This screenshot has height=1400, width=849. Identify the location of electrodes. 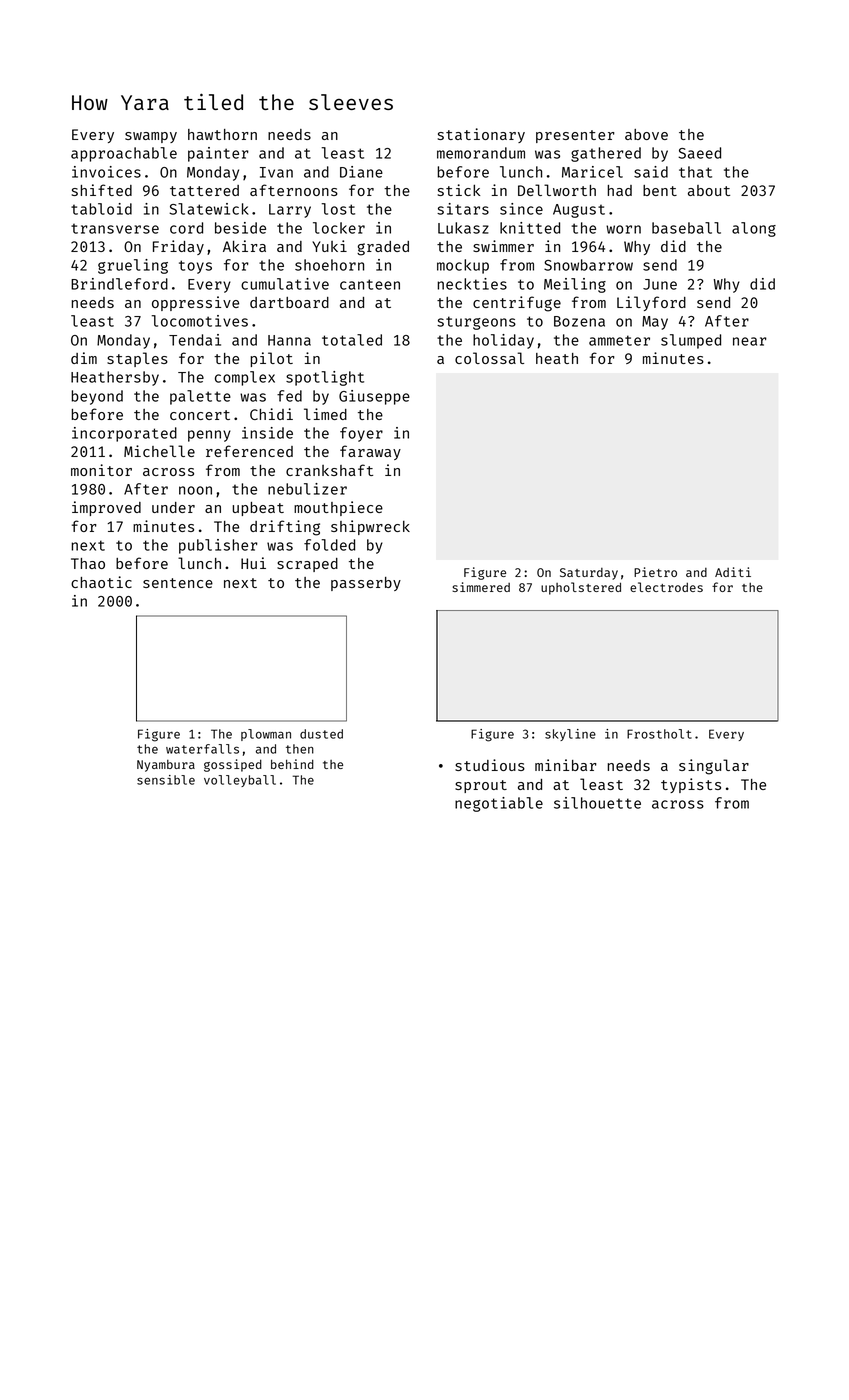
(666, 587).
